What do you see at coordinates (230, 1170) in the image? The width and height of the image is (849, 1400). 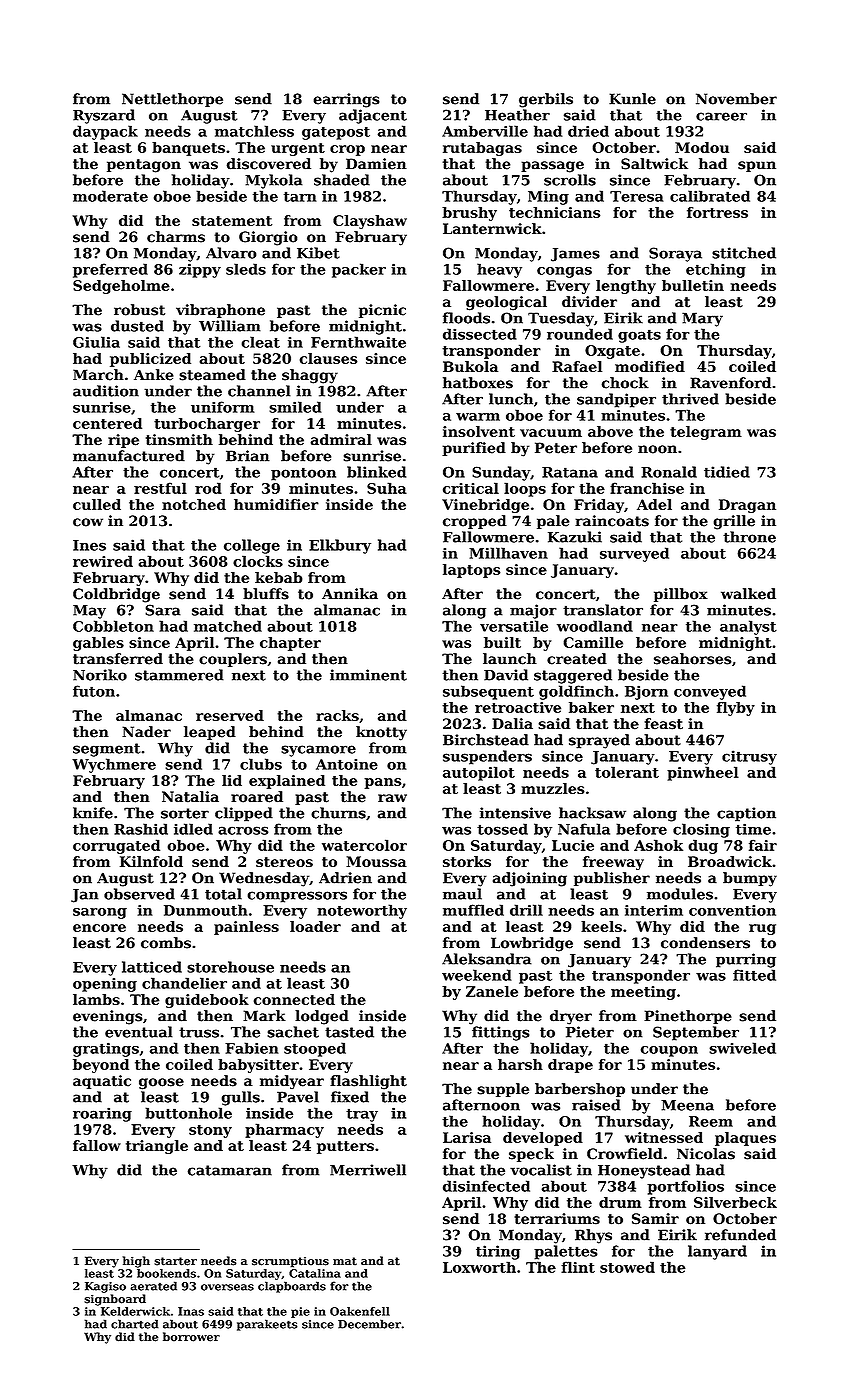 I see `catamaran` at bounding box center [230, 1170].
